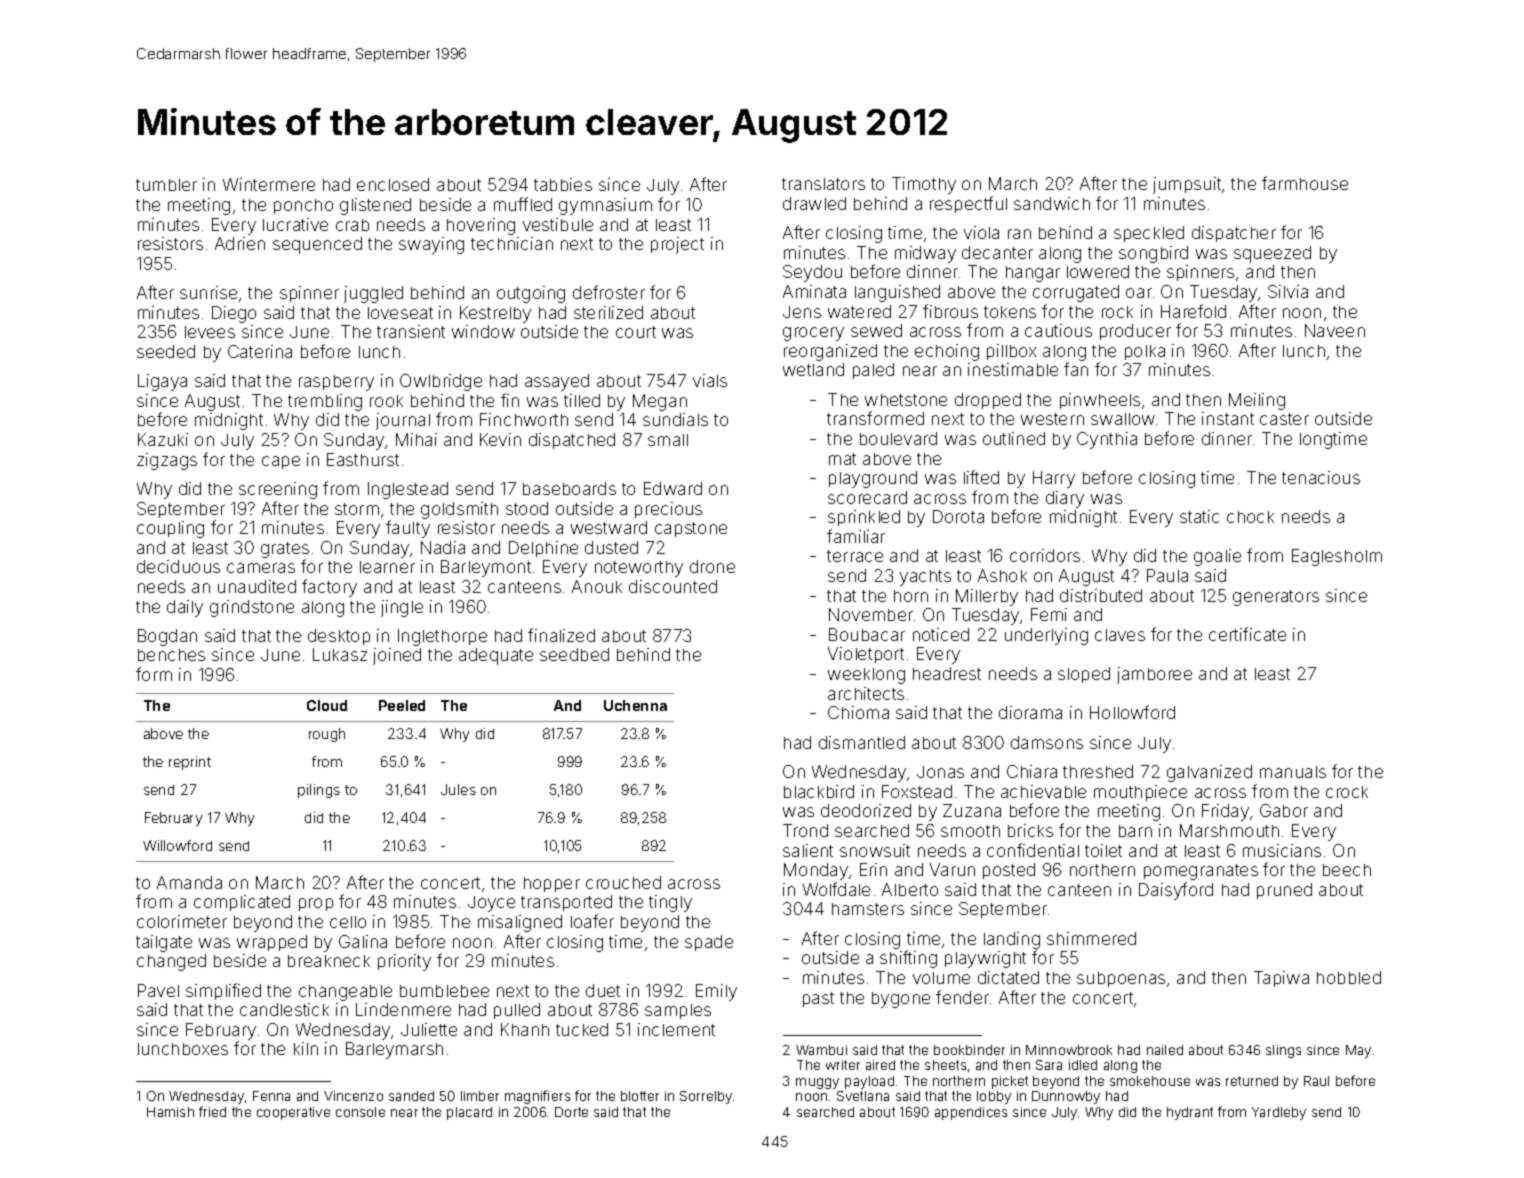 This document has height=1178, width=1524. I want to click on fan, so click(1076, 369).
